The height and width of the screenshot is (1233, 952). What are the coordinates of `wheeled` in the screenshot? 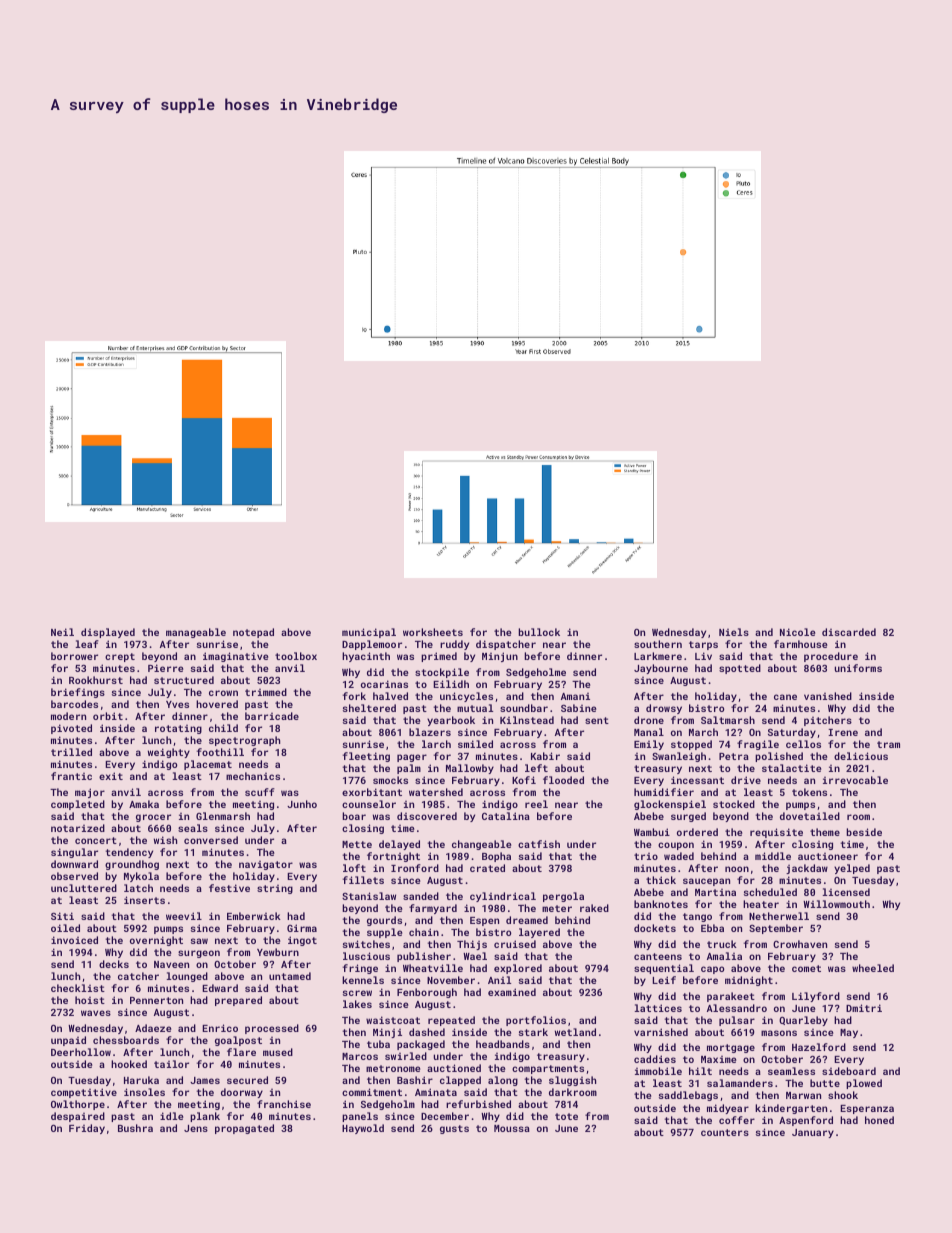 It's located at (873, 968).
